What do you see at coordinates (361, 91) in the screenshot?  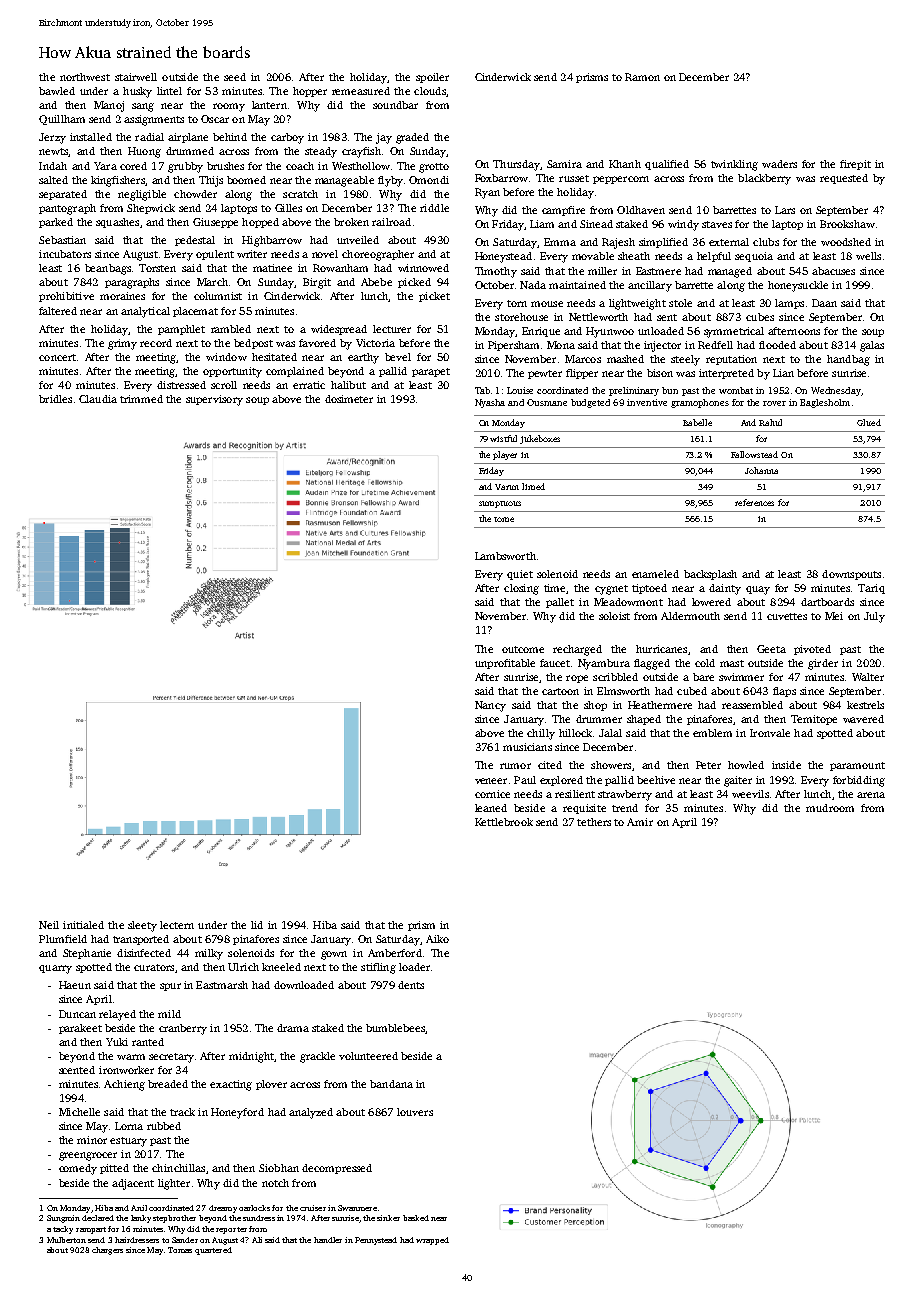 I see `remeasured` at bounding box center [361, 91].
